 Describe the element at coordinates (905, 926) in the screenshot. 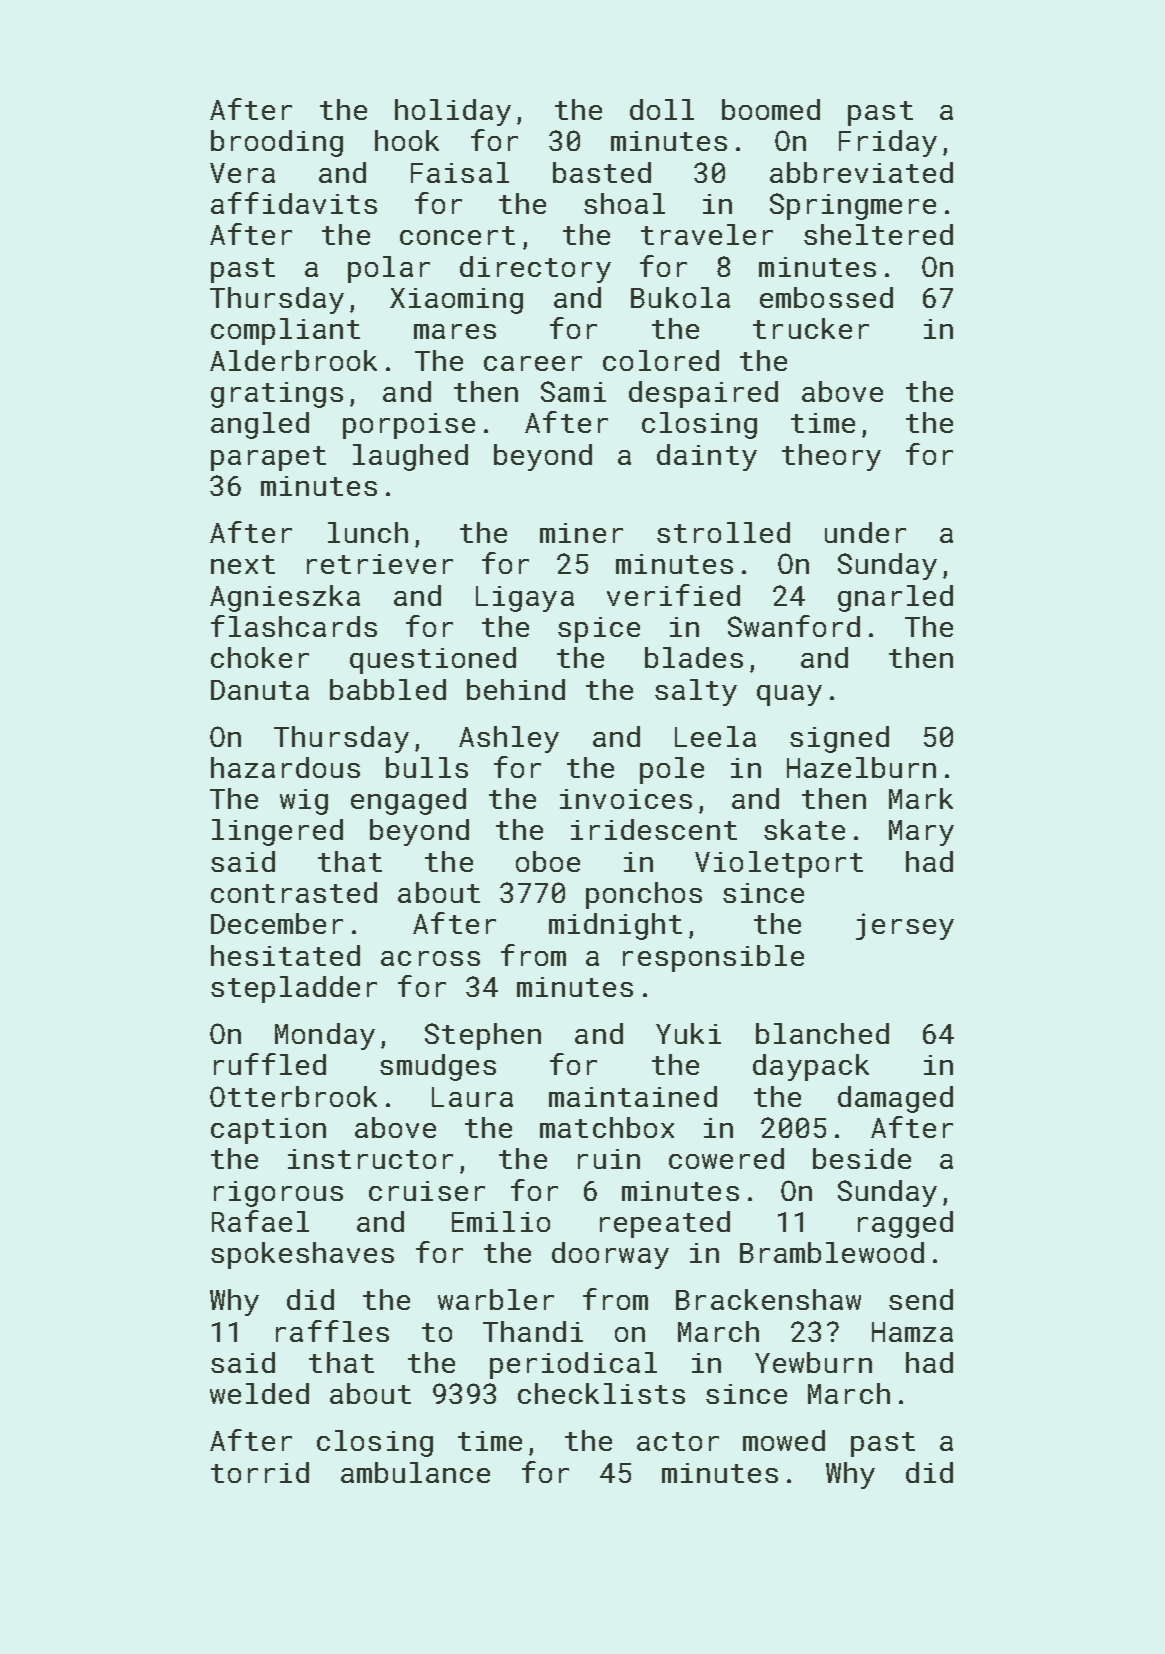

I see `jersey` at that location.
